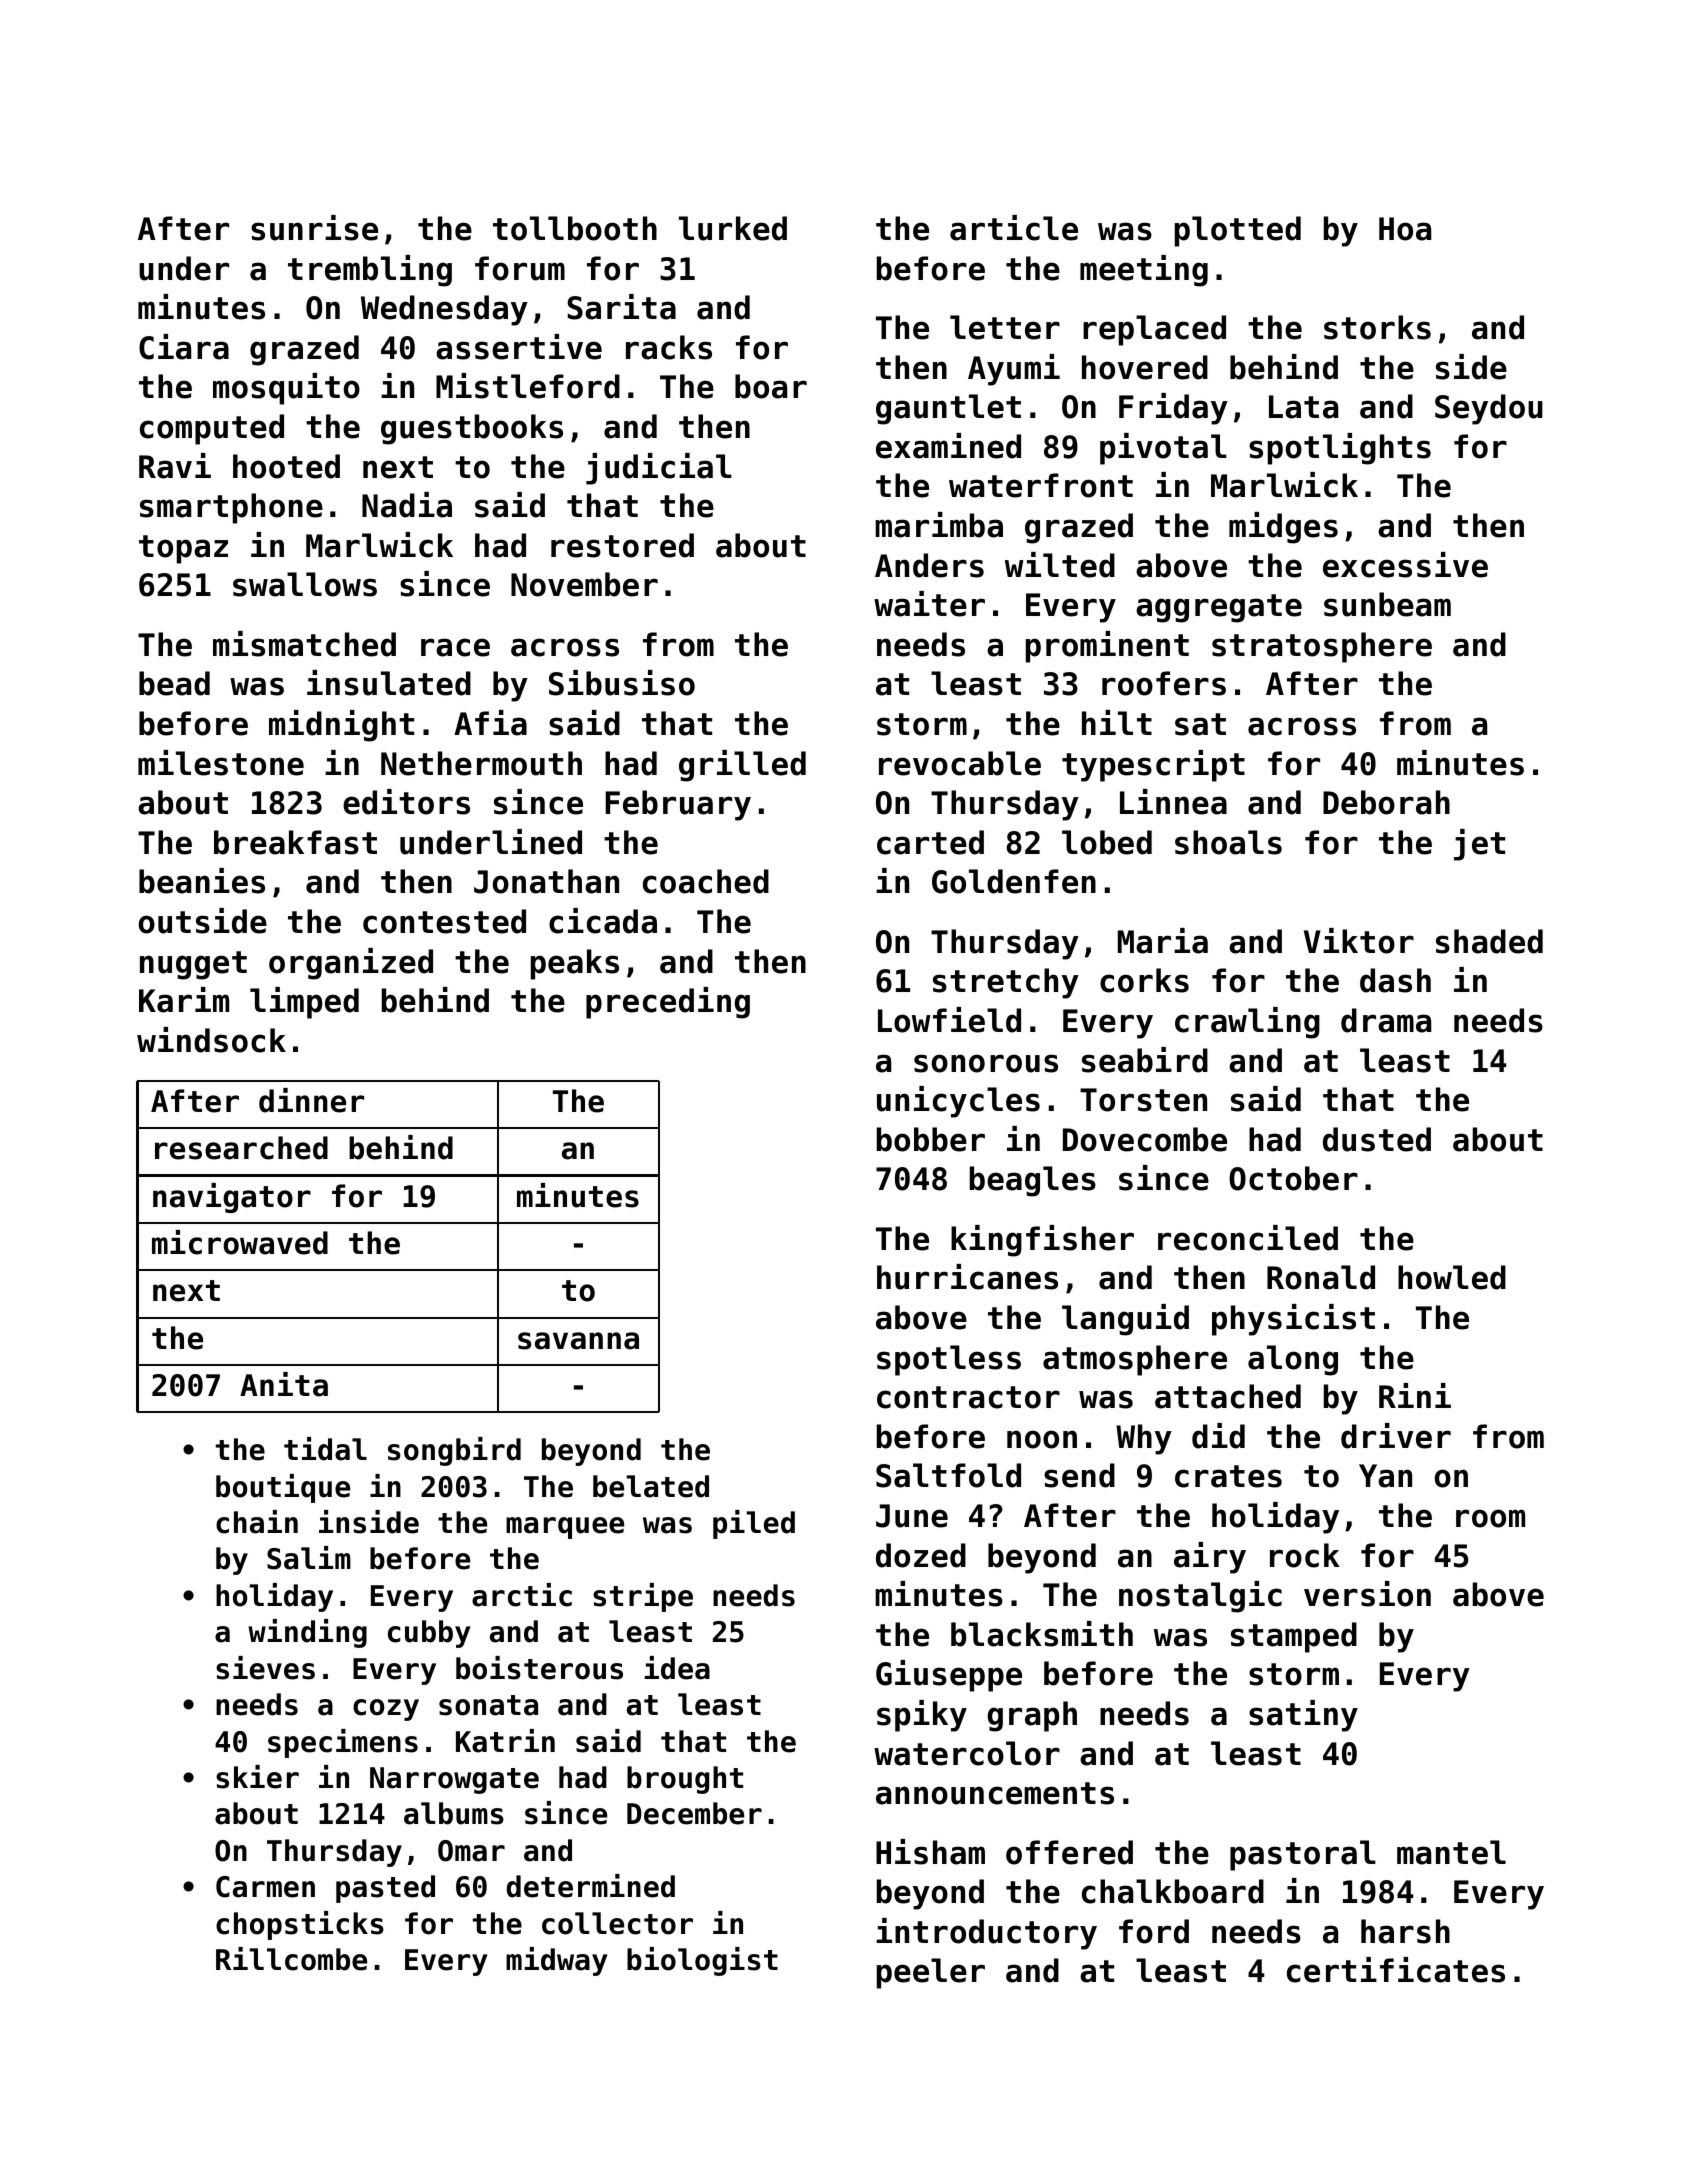  I want to click on beanies, so click(202, 881).
